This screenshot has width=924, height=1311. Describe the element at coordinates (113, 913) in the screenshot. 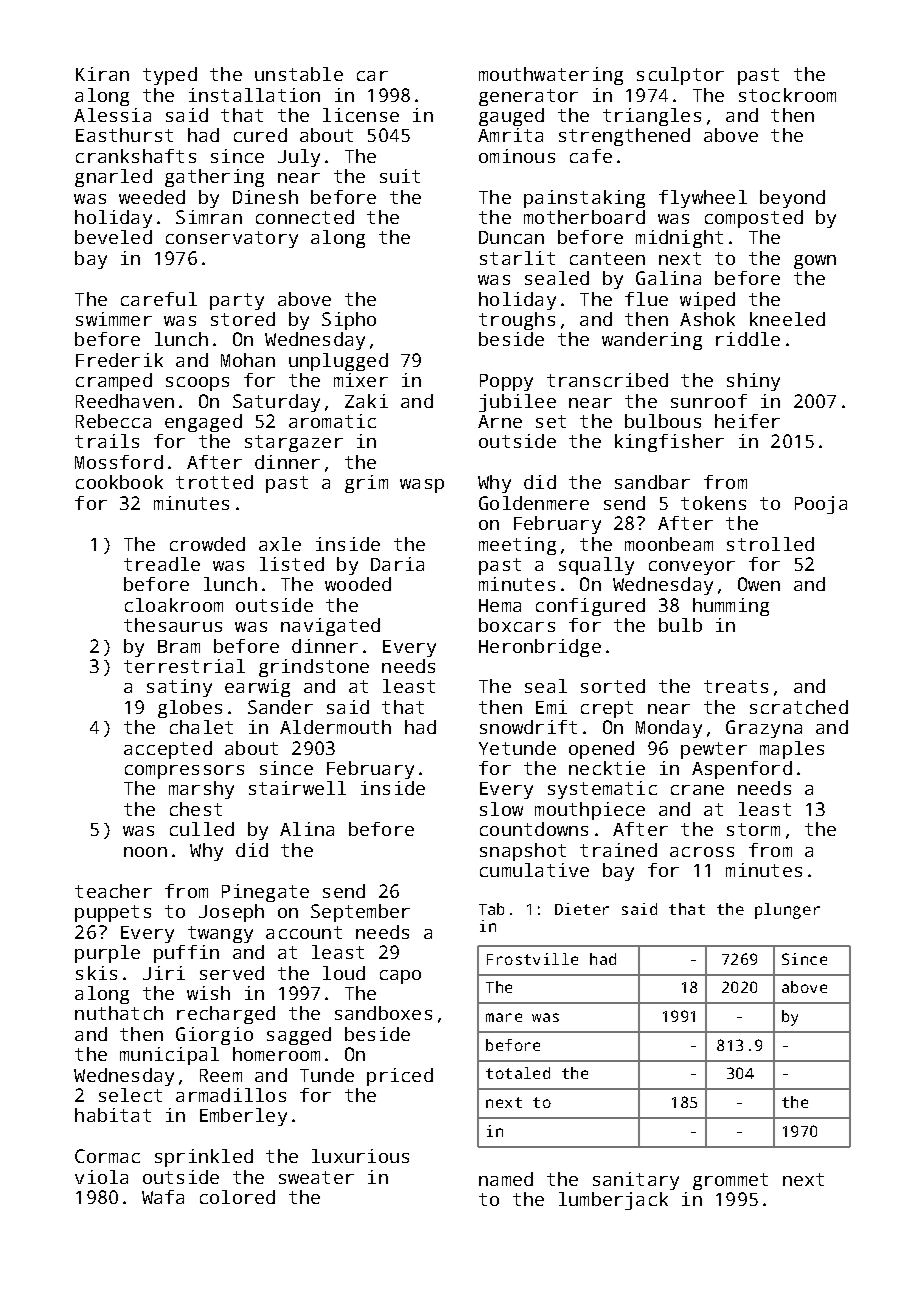

I see `puppets` at that location.
